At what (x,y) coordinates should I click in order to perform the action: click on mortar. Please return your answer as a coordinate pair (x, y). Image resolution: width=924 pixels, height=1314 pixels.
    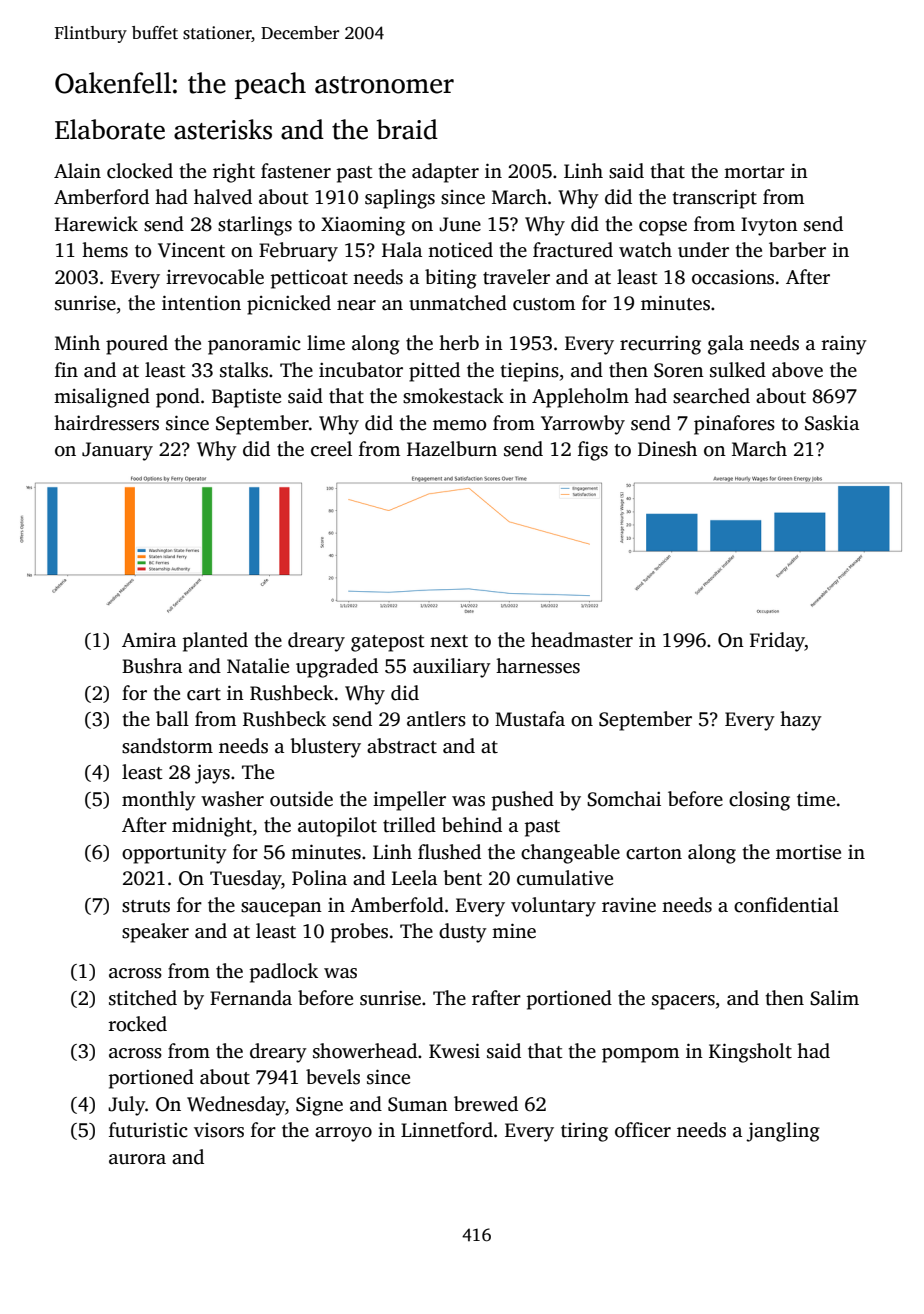
    Looking at the image, I should click on (754, 172).
